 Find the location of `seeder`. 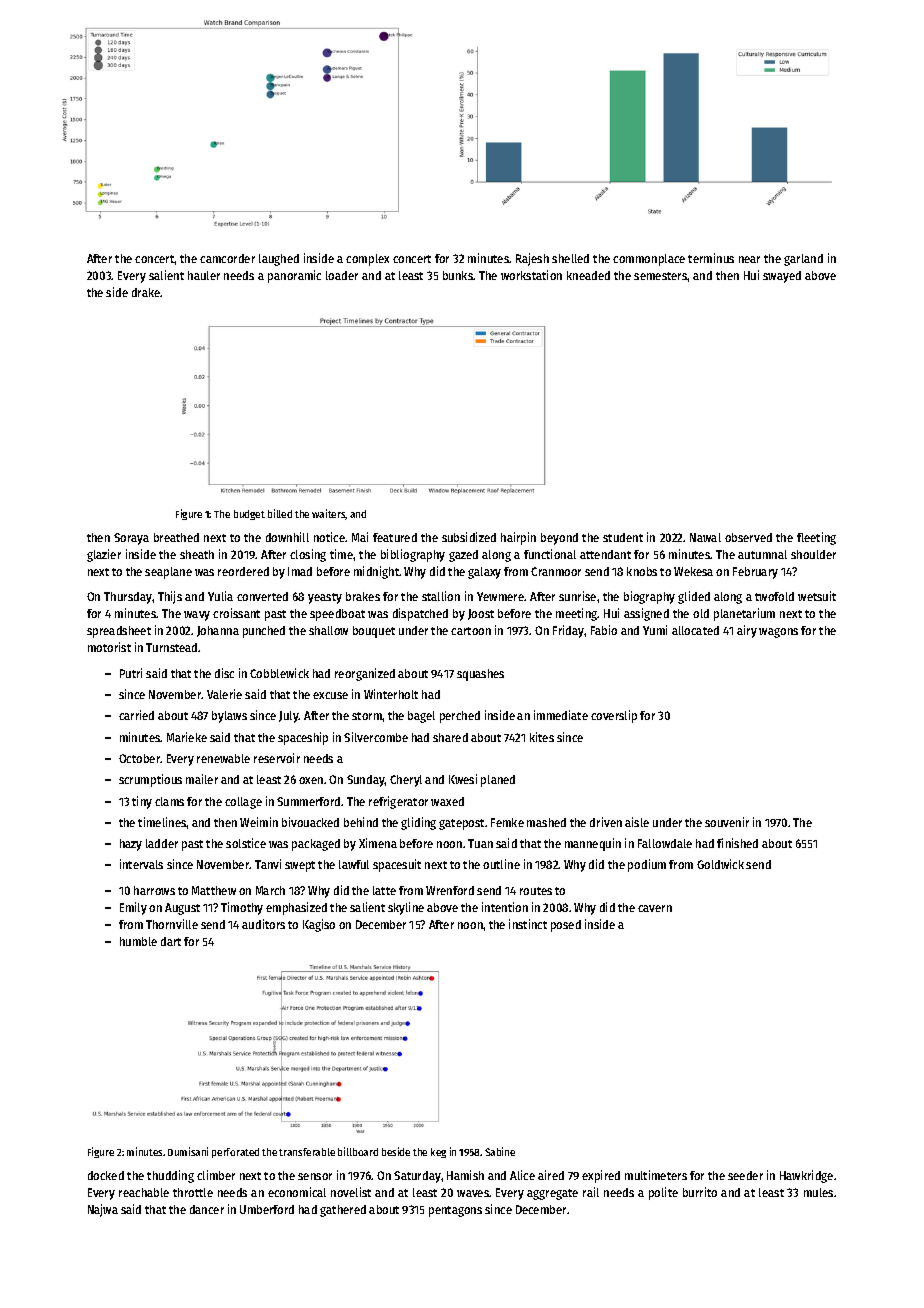

seeder is located at coordinates (745, 1175).
